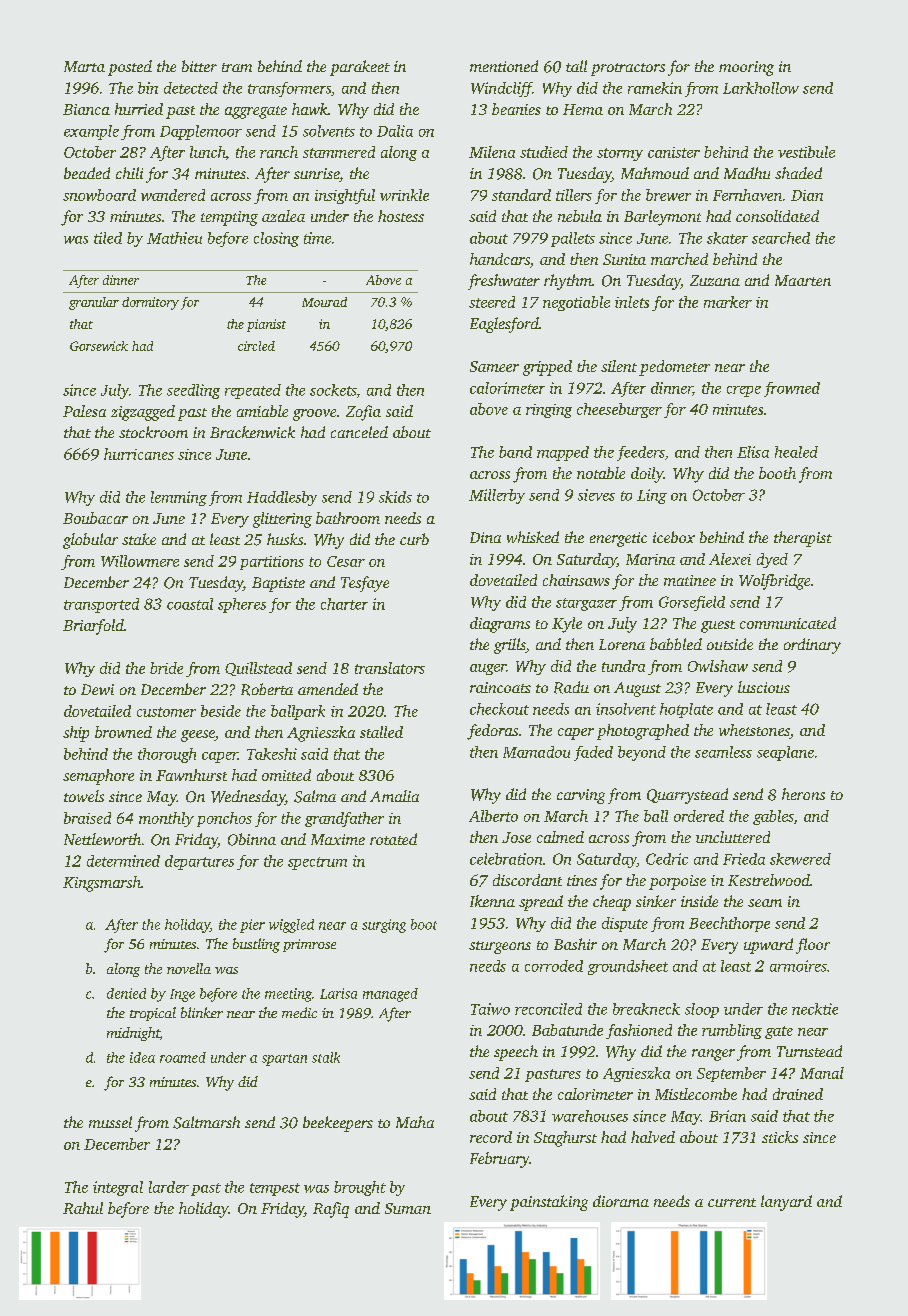 This document has width=908, height=1316. What do you see at coordinates (493, 816) in the document?
I see `Alberto` at bounding box center [493, 816].
